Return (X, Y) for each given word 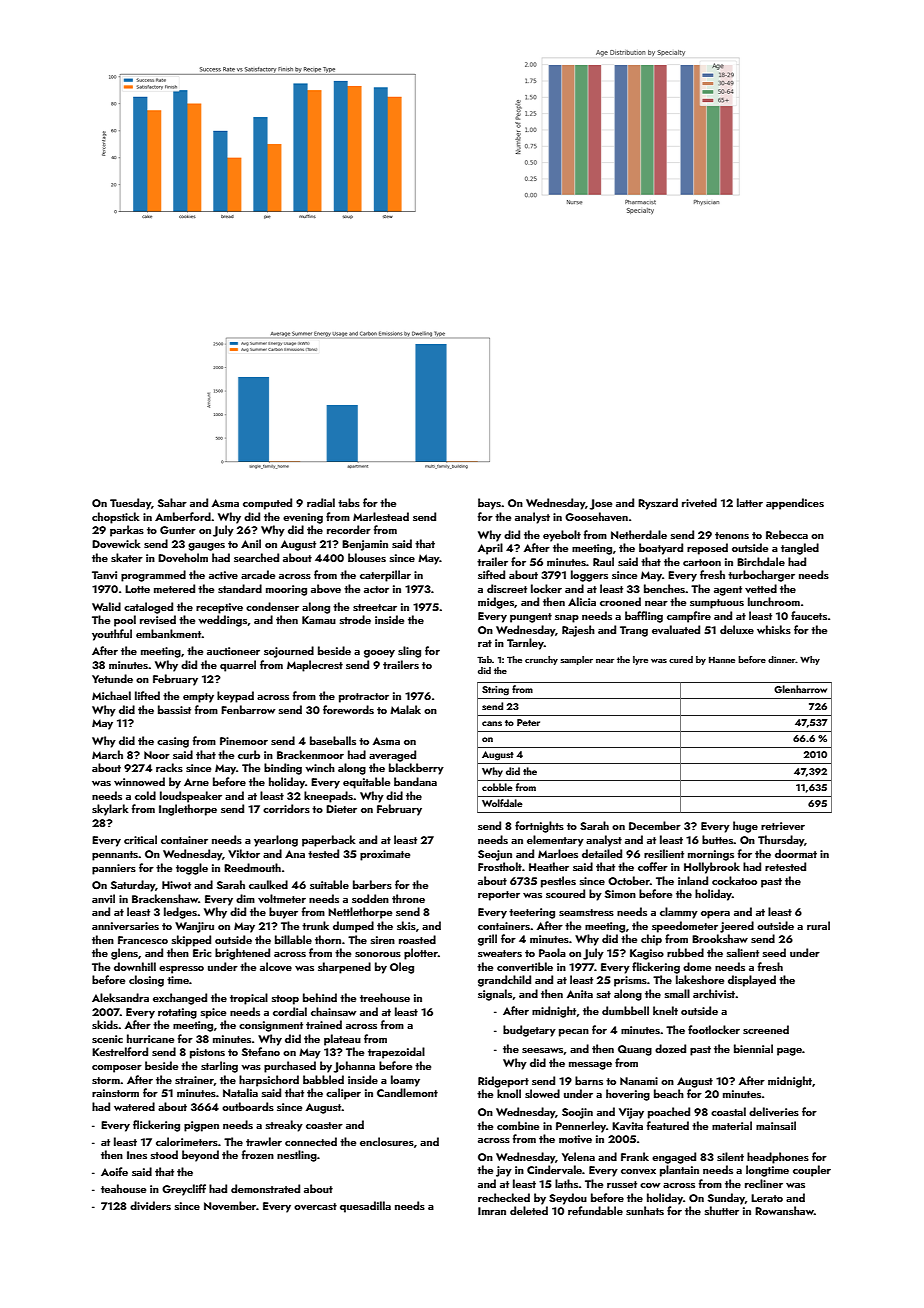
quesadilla (365, 1207)
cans (492, 723)
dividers (150, 1205)
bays (489, 504)
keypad (235, 697)
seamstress (586, 912)
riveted (699, 502)
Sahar (172, 502)
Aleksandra (120, 997)
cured (681, 659)
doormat (796, 853)
